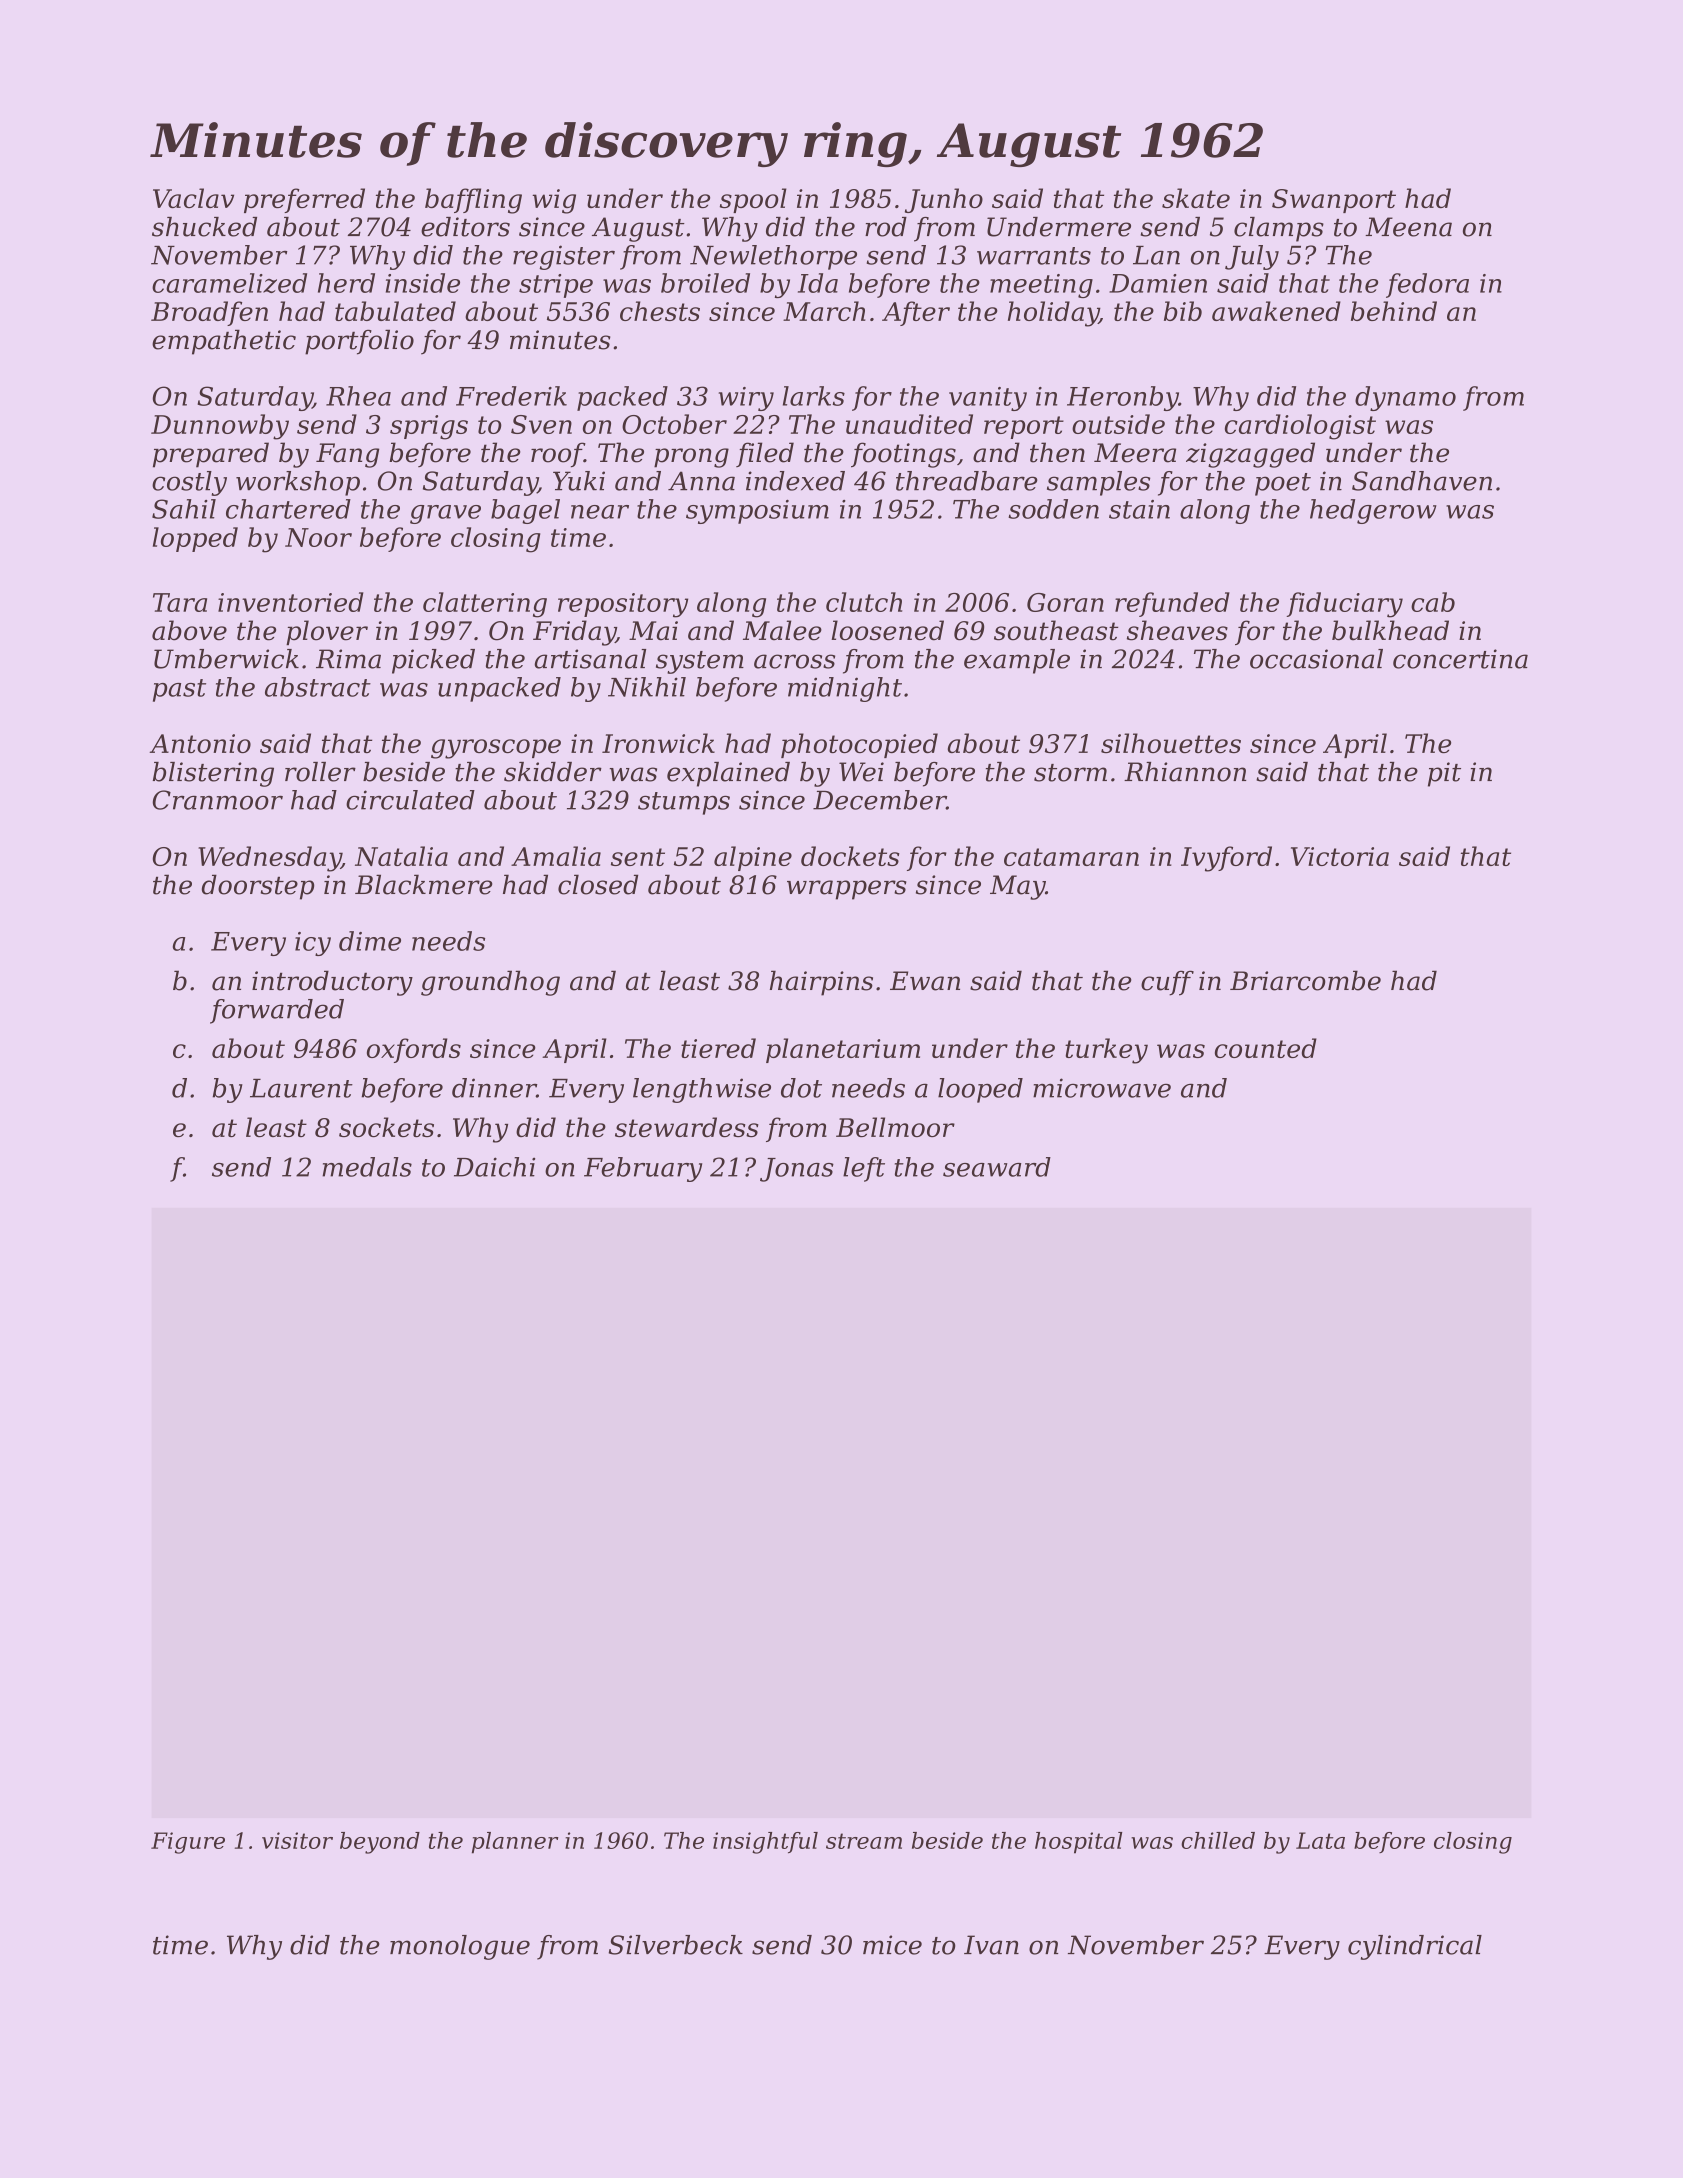  Describe the element at coordinates (367, 1167) in the screenshot. I see `medals` at that location.
